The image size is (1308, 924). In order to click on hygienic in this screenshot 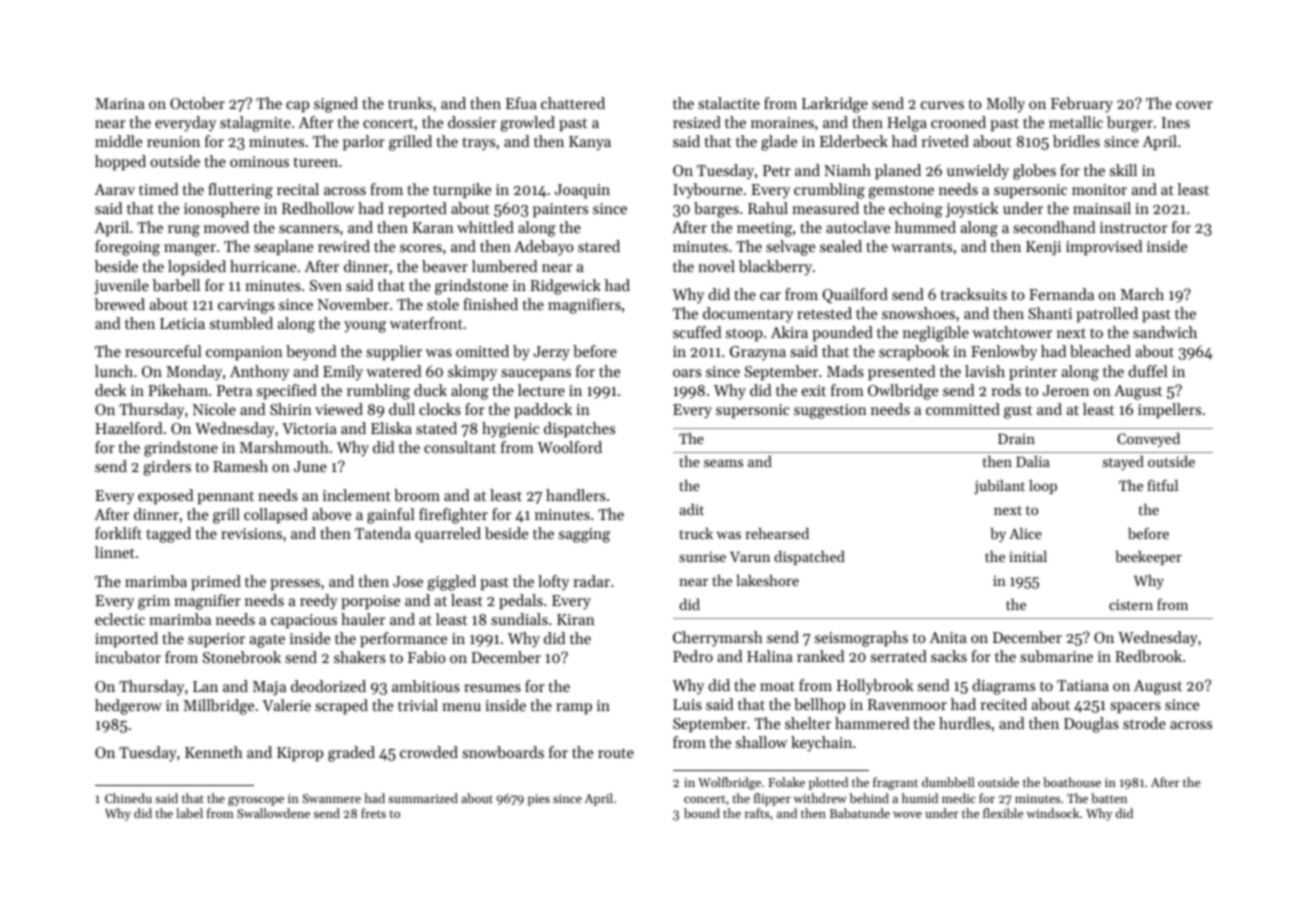, I will do `click(510, 430)`.
